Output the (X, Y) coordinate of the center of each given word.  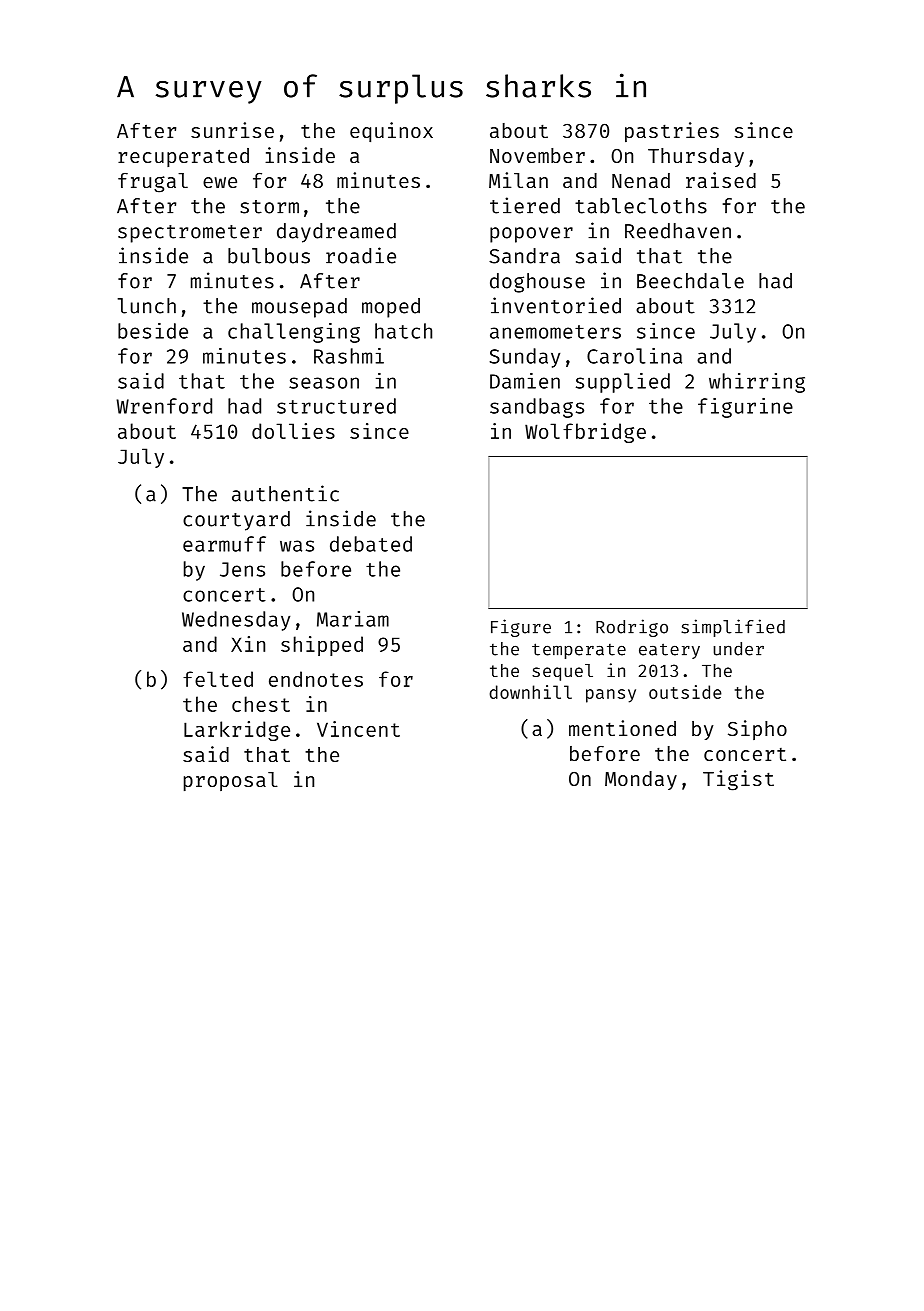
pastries (672, 132)
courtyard (236, 521)
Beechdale (690, 281)
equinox (391, 132)
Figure (521, 628)
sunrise (232, 130)
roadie (361, 255)
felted (218, 679)
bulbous (269, 256)
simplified (733, 628)
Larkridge (237, 731)
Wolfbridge (585, 433)
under (739, 649)
